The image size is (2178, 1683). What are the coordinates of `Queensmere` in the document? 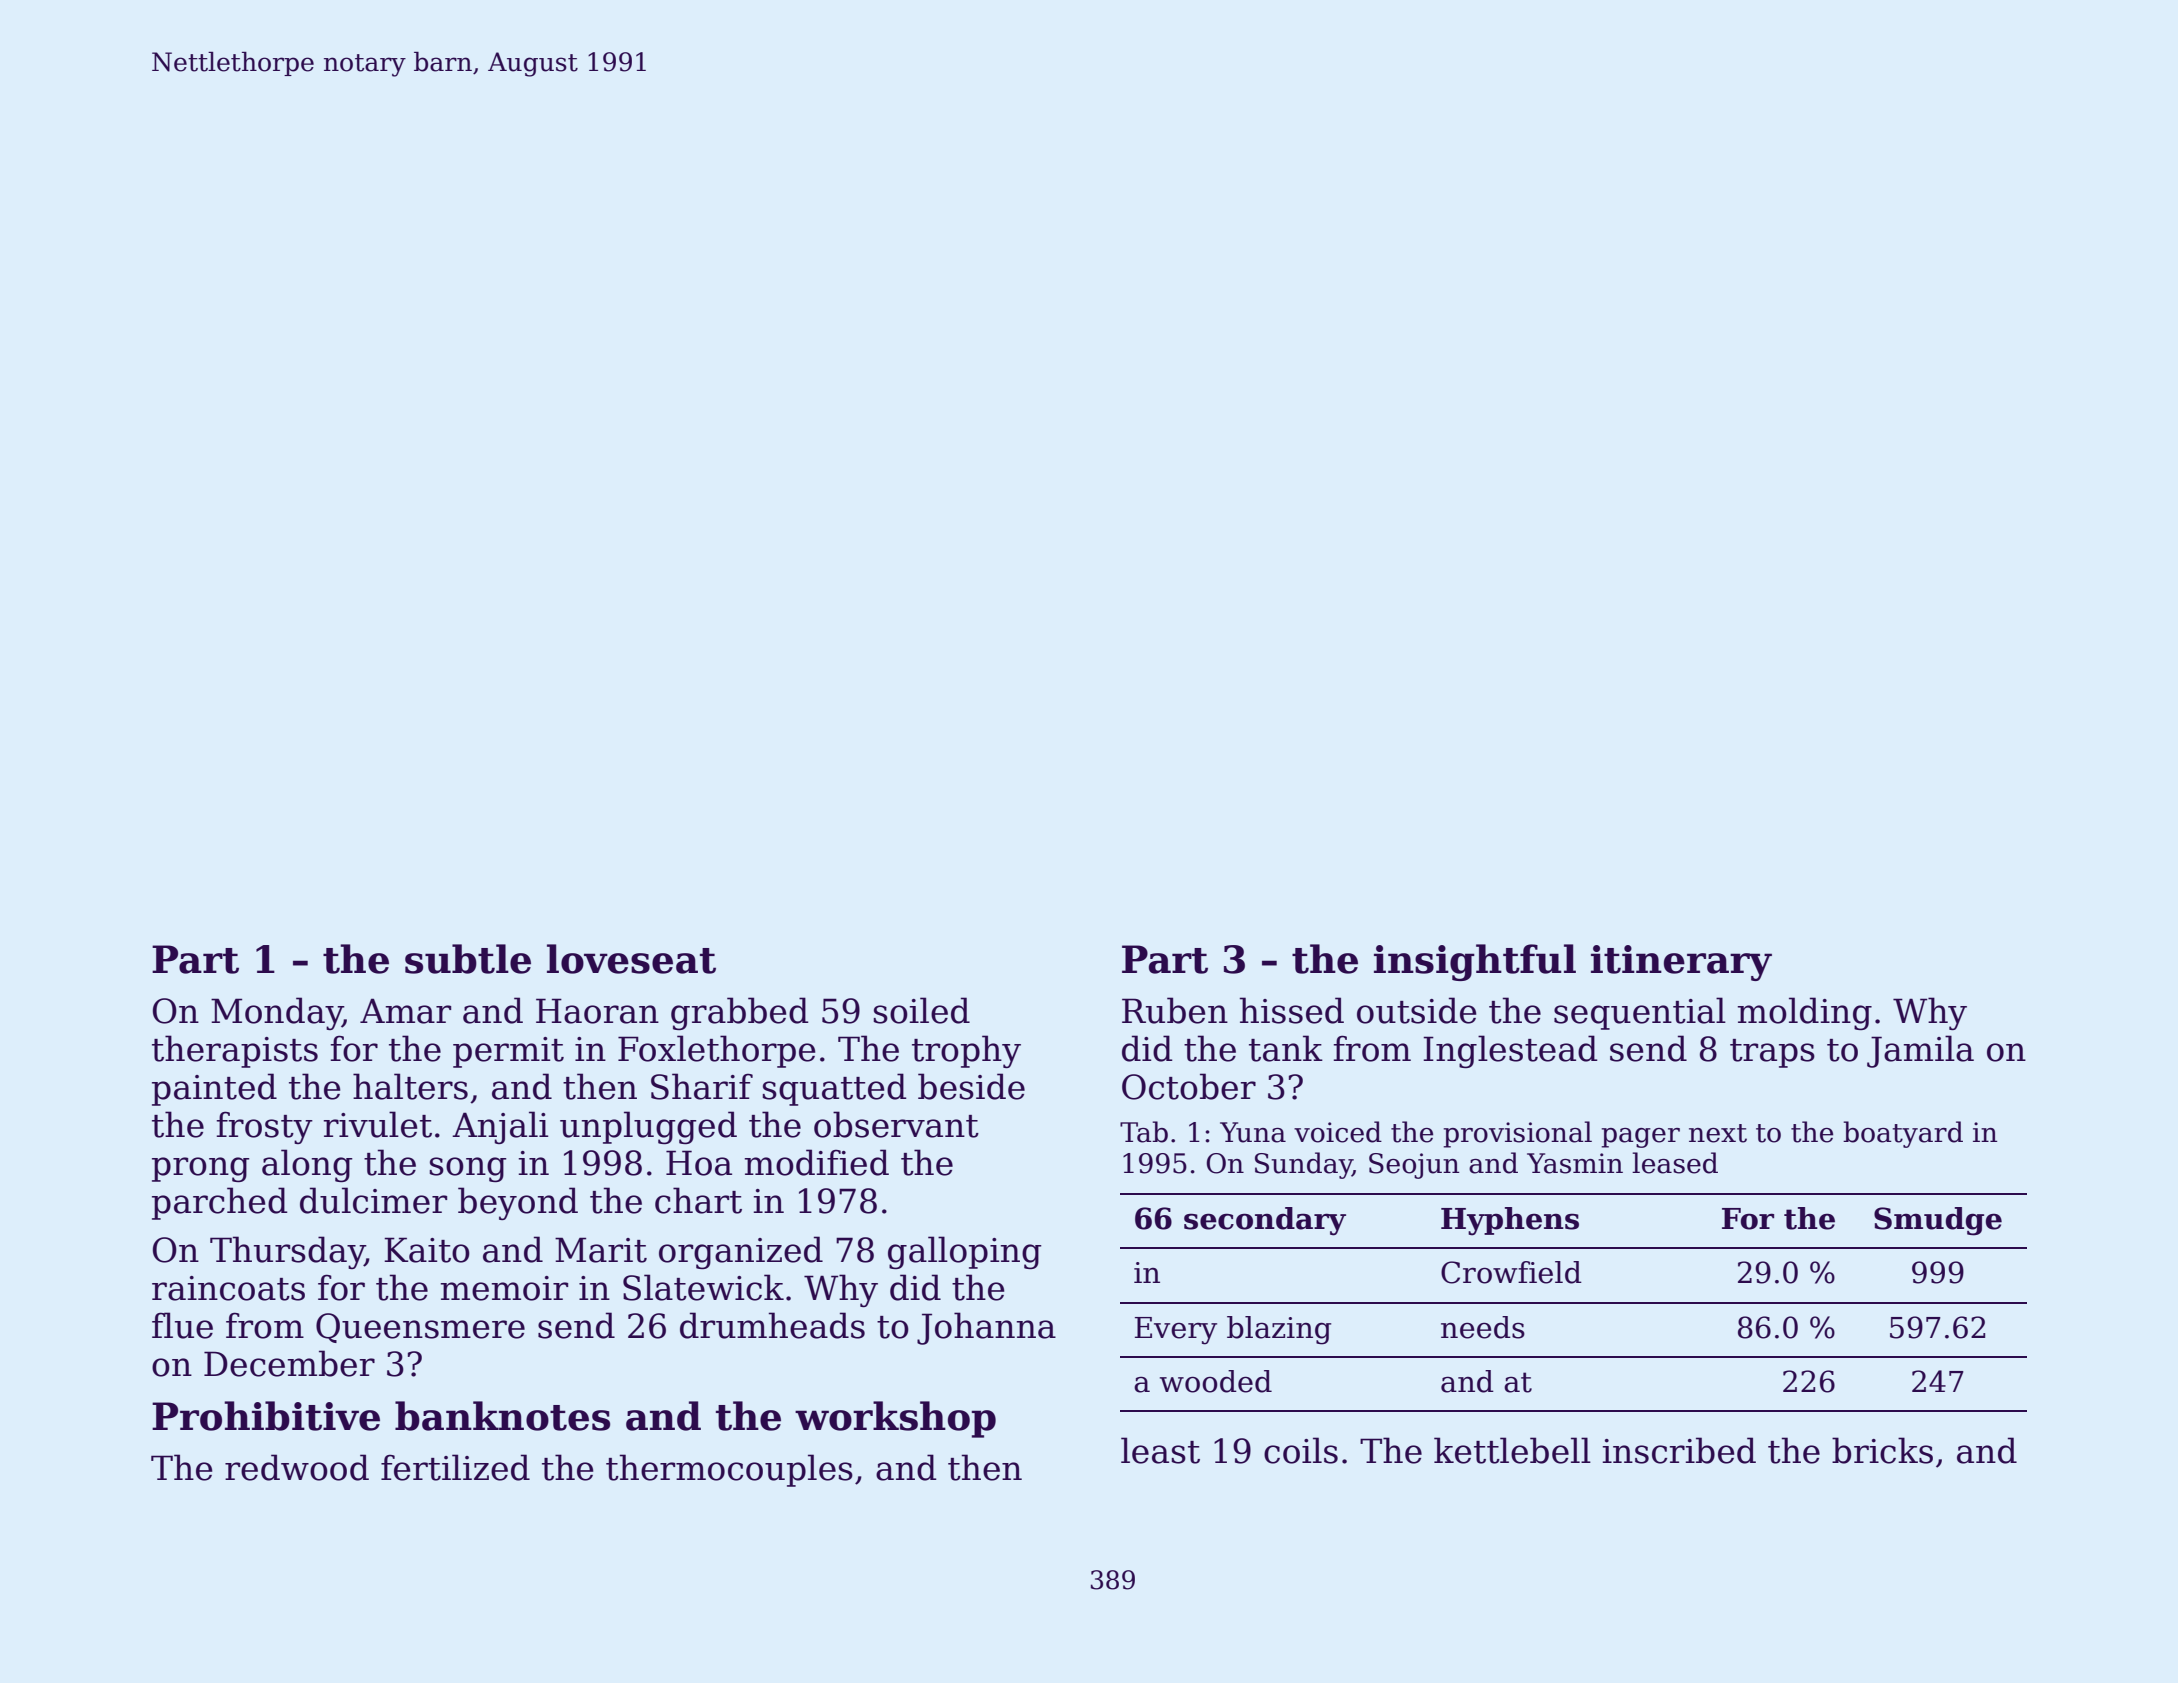 It's located at (420, 1328).
